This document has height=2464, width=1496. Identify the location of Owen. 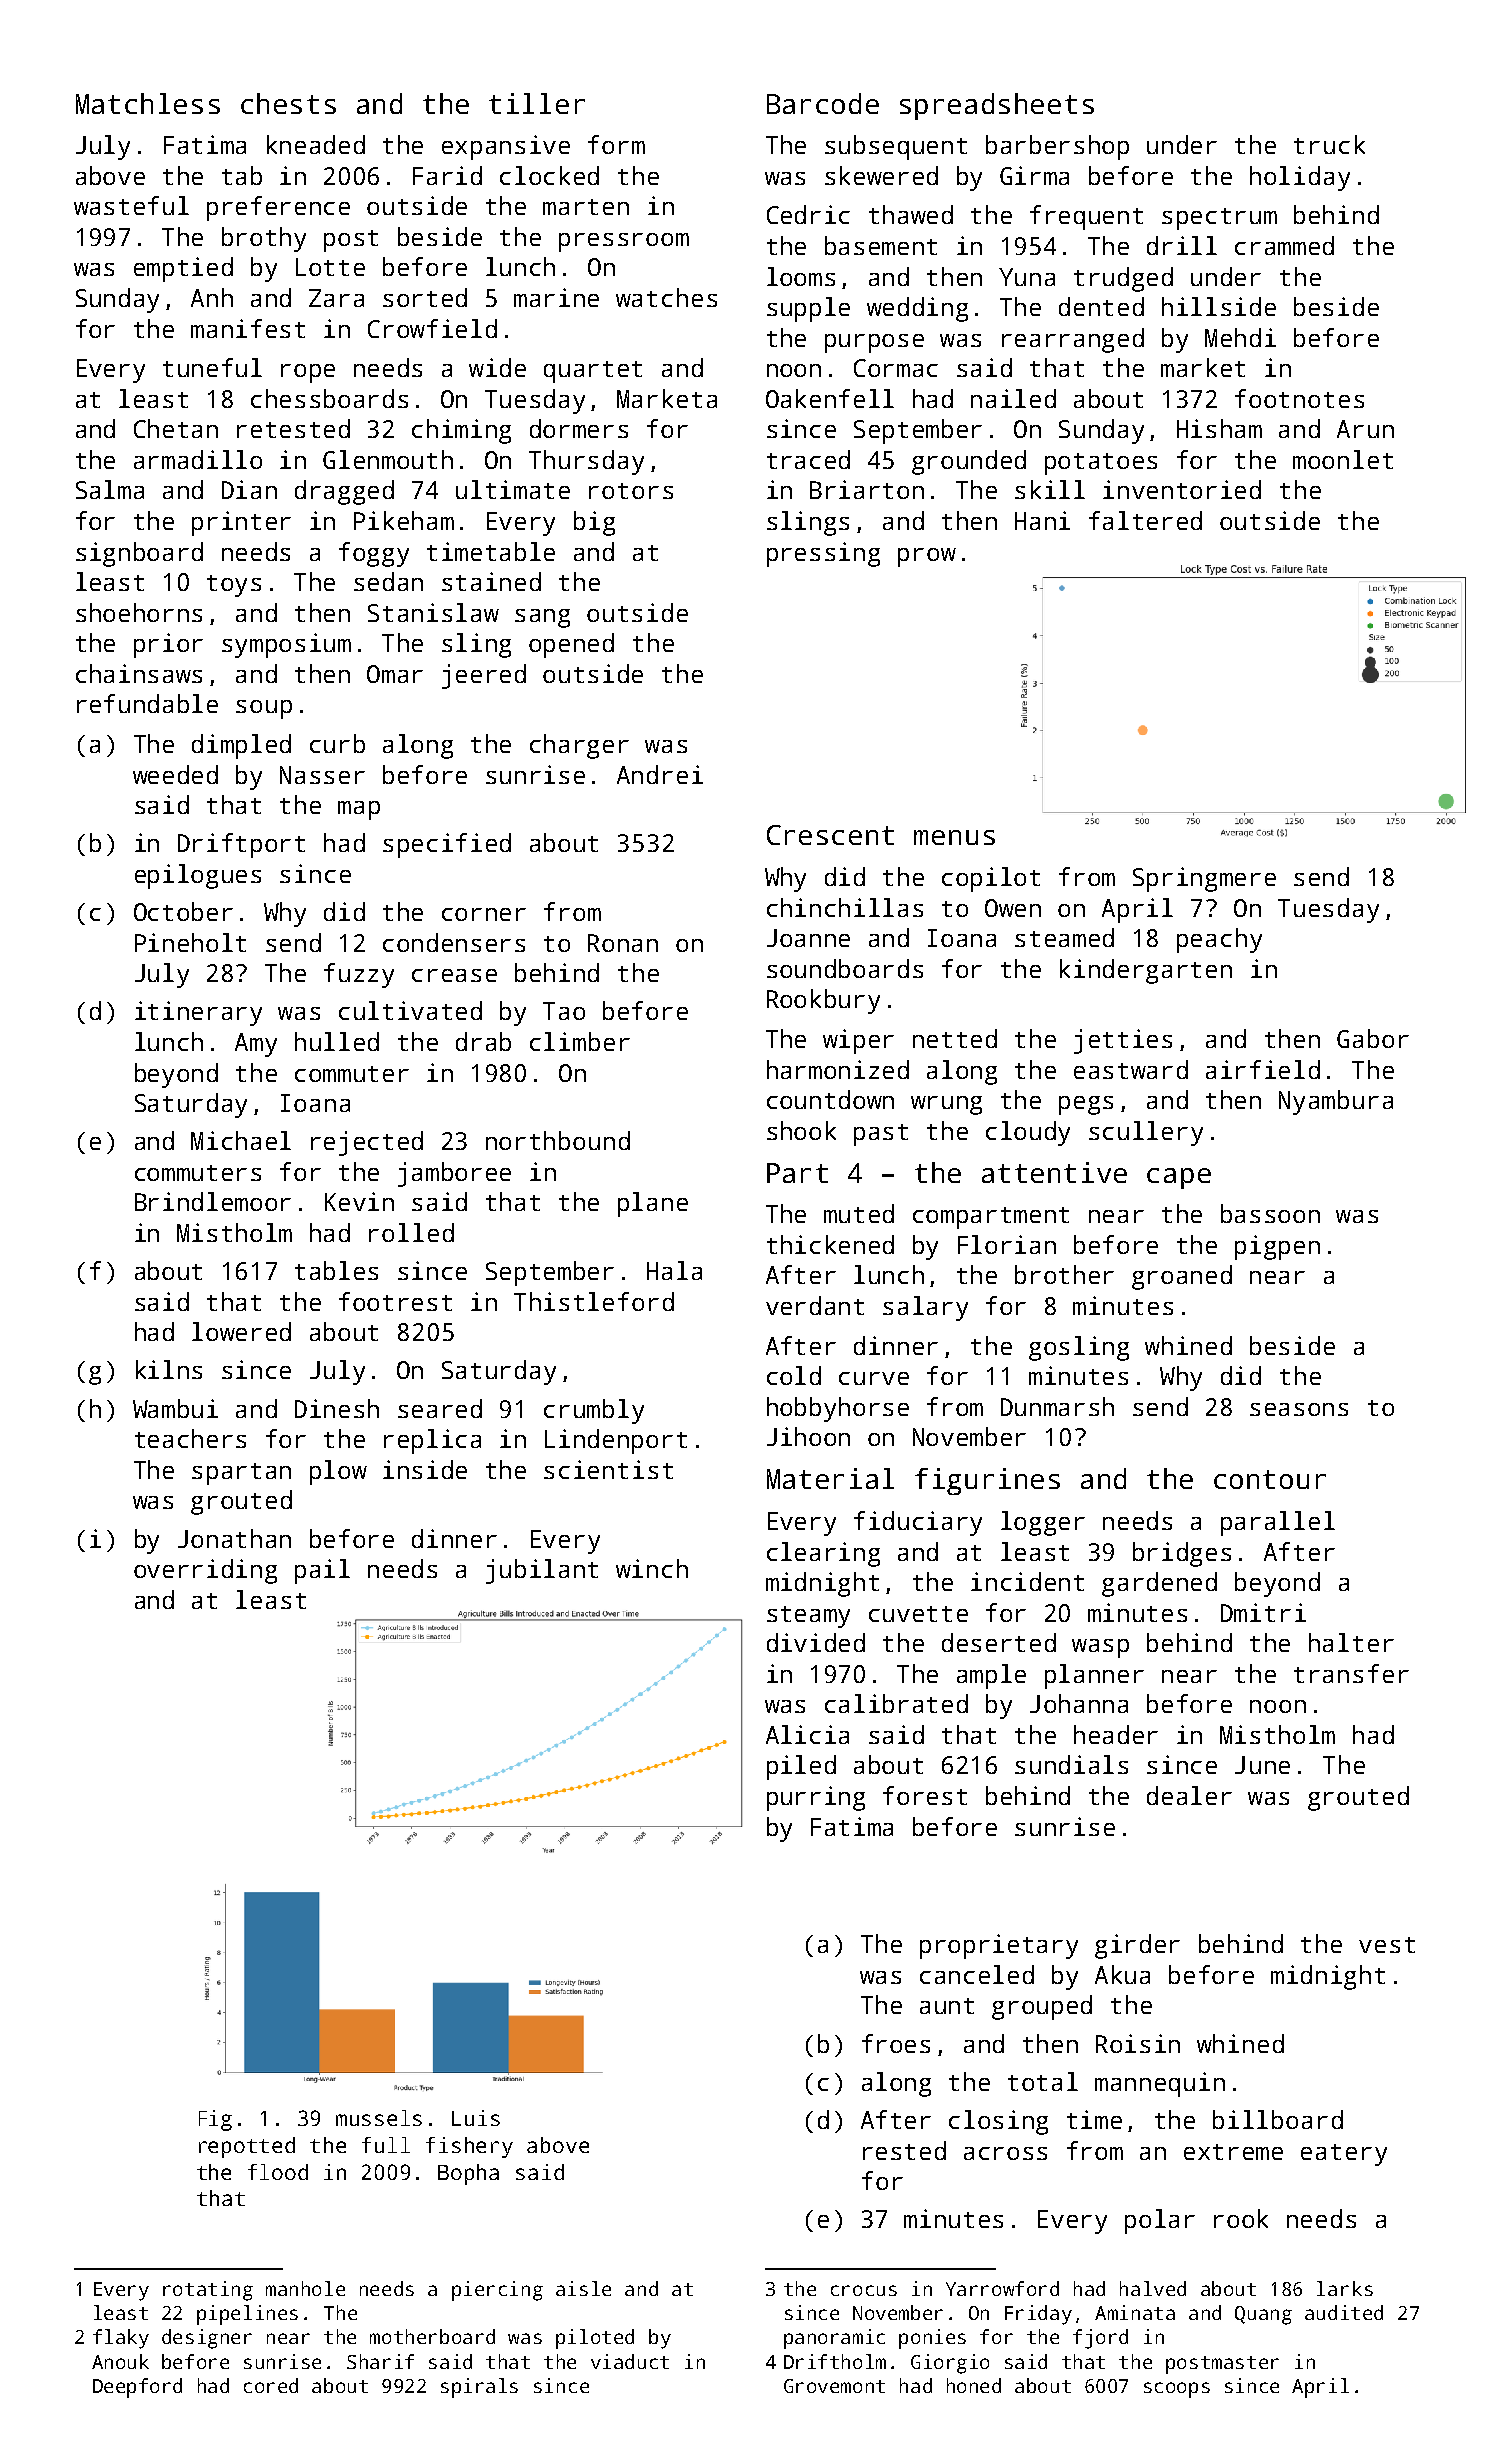
(1013, 908).
